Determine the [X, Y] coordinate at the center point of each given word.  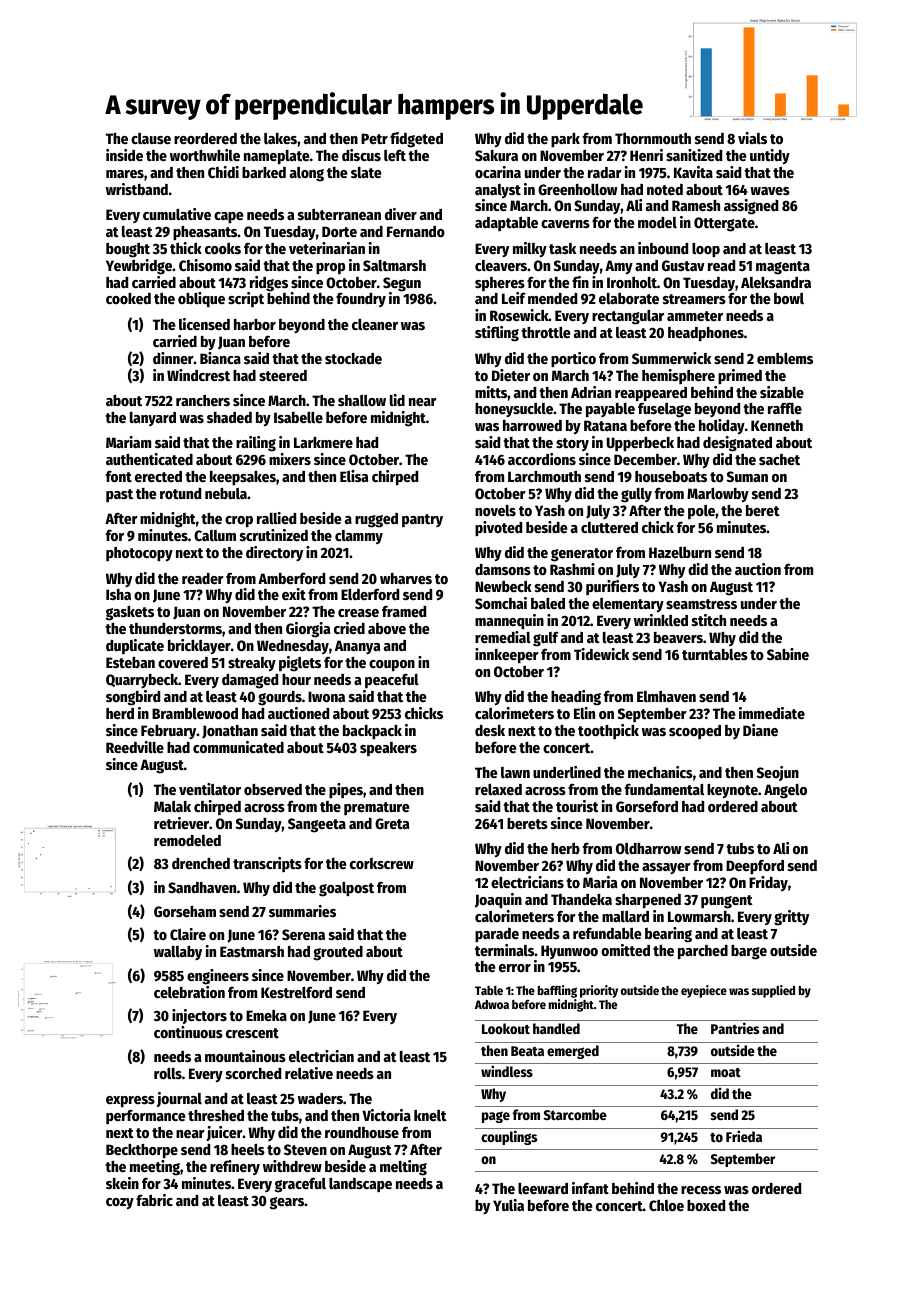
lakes [280, 138]
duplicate [135, 646]
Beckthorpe [142, 1151]
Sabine [788, 654]
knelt [430, 1115]
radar [605, 172]
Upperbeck [640, 444]
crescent [252, 1033]
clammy [359, 537]
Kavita [693, 172]
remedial [503, 637]
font [119, 476]
